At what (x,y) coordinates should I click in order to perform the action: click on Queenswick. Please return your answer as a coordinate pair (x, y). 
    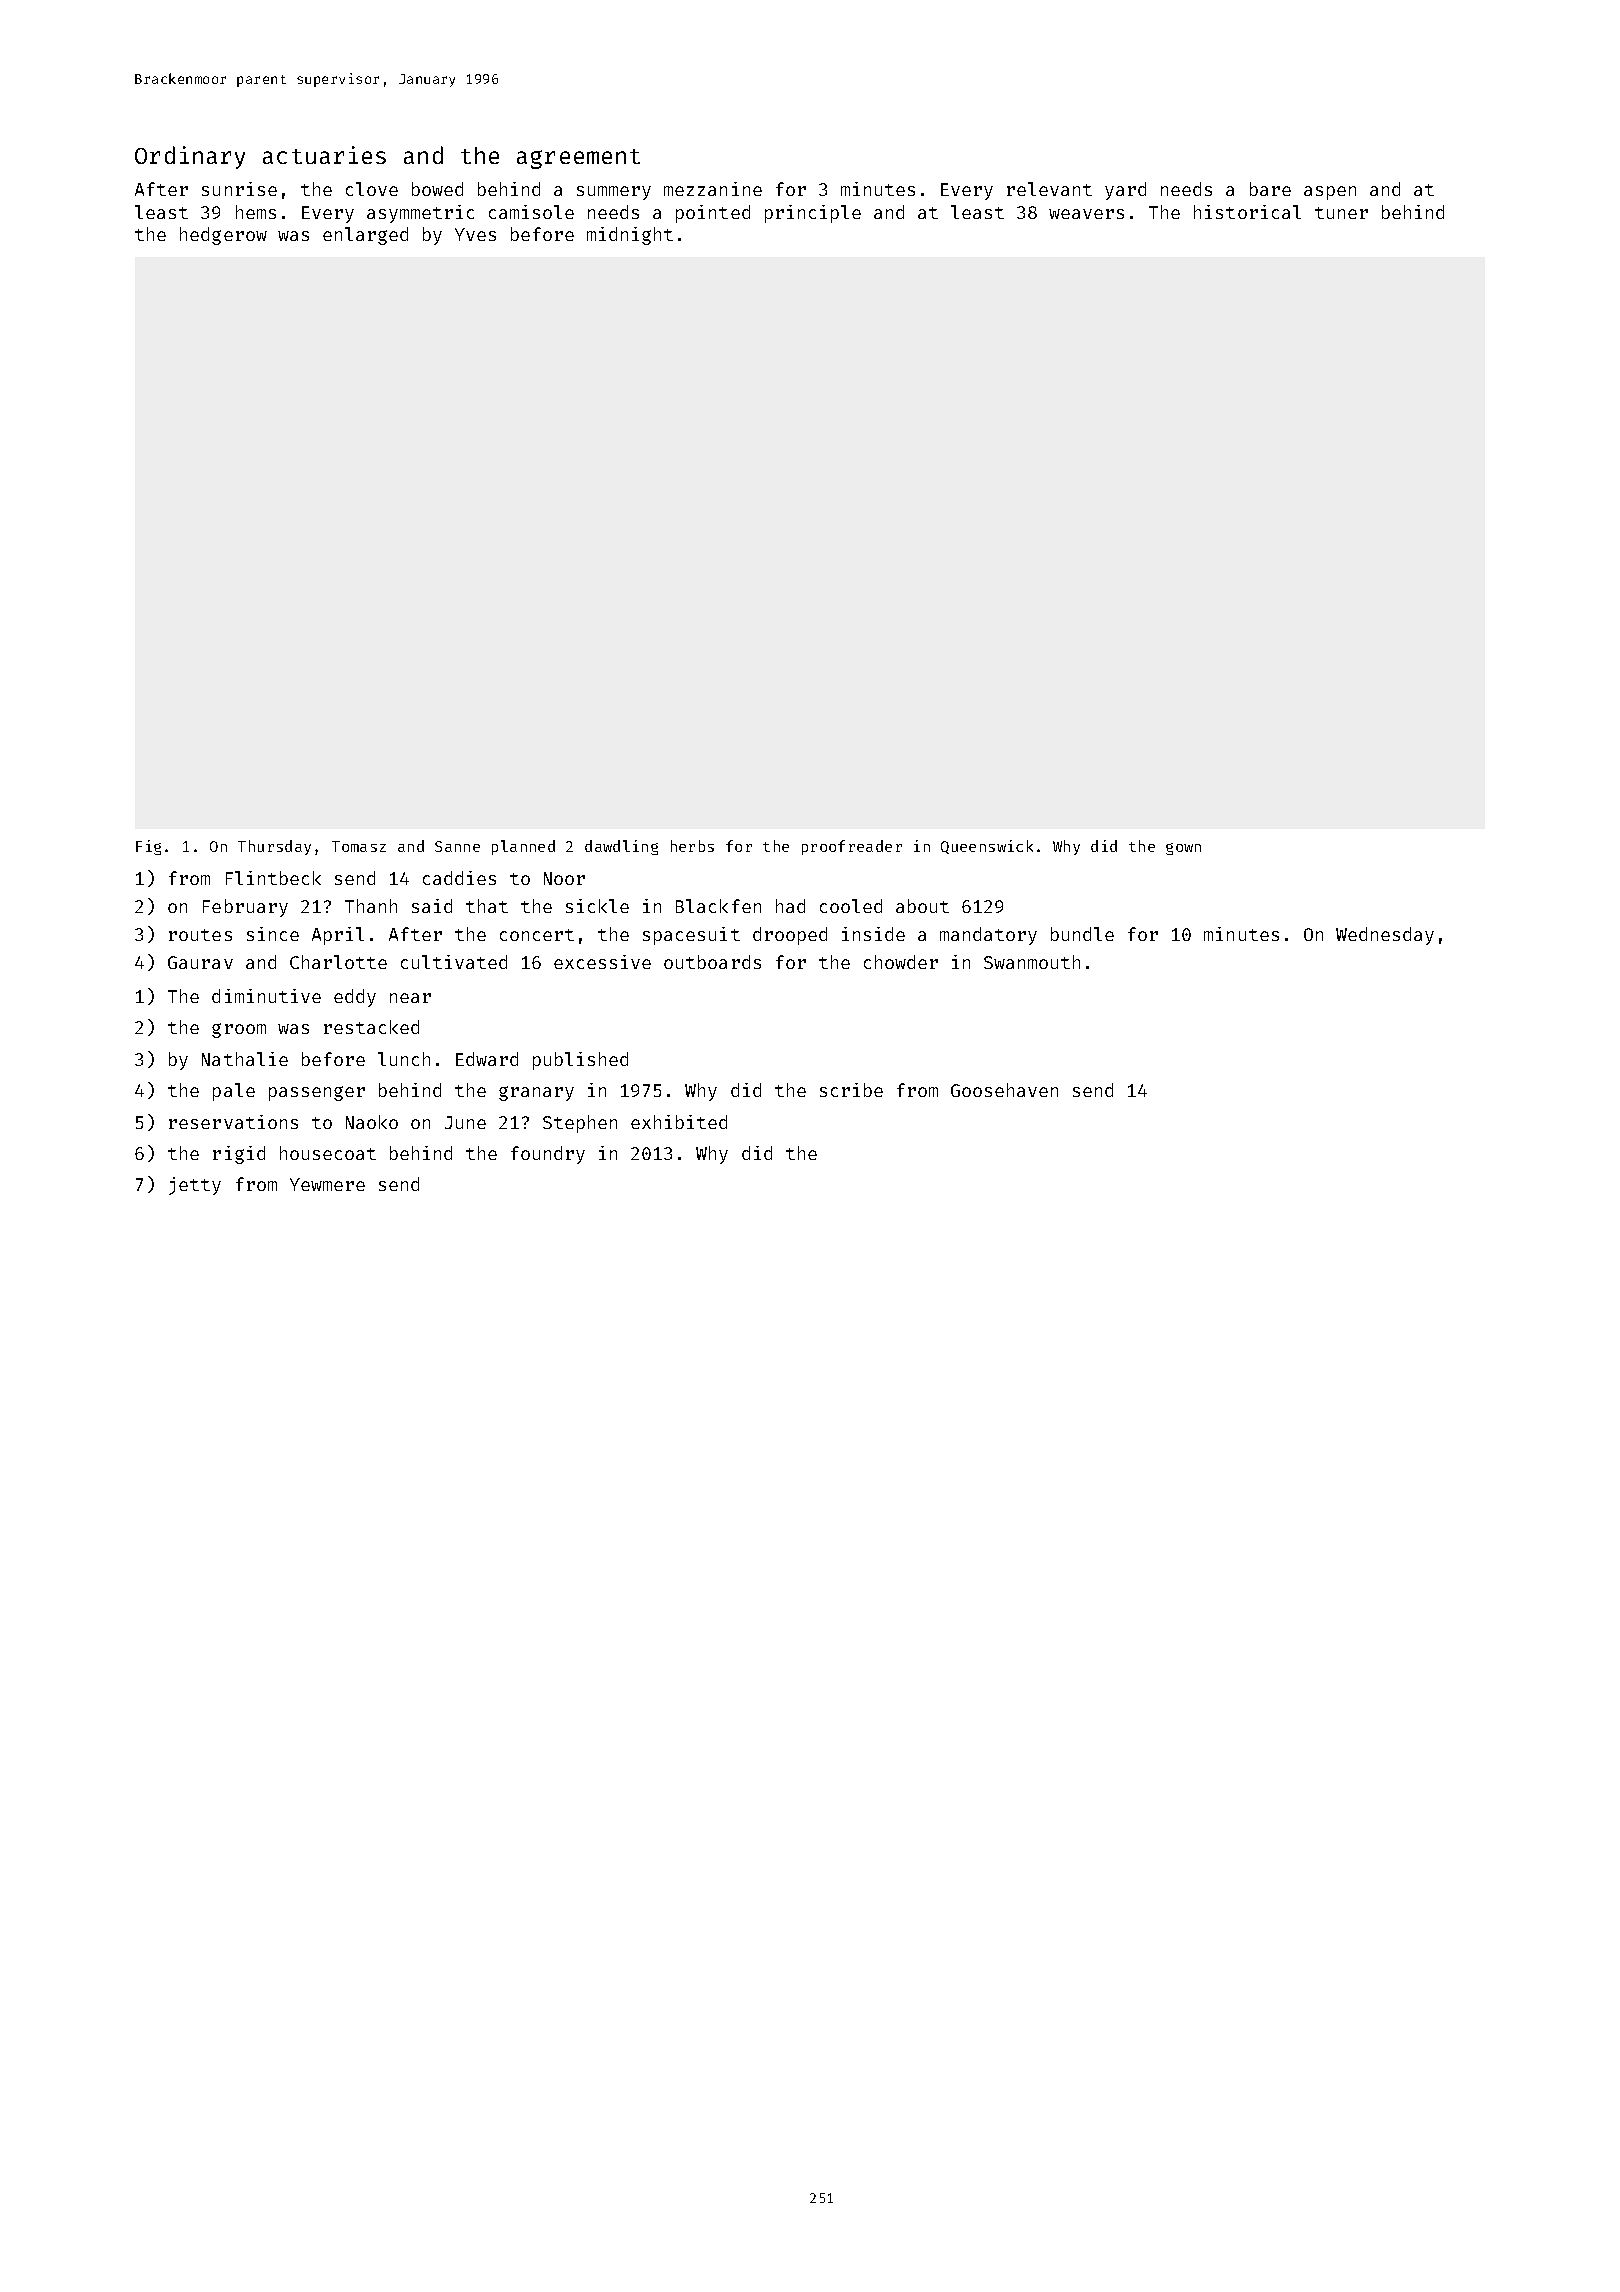
    Looking at the image, I should click on (987, 847).
